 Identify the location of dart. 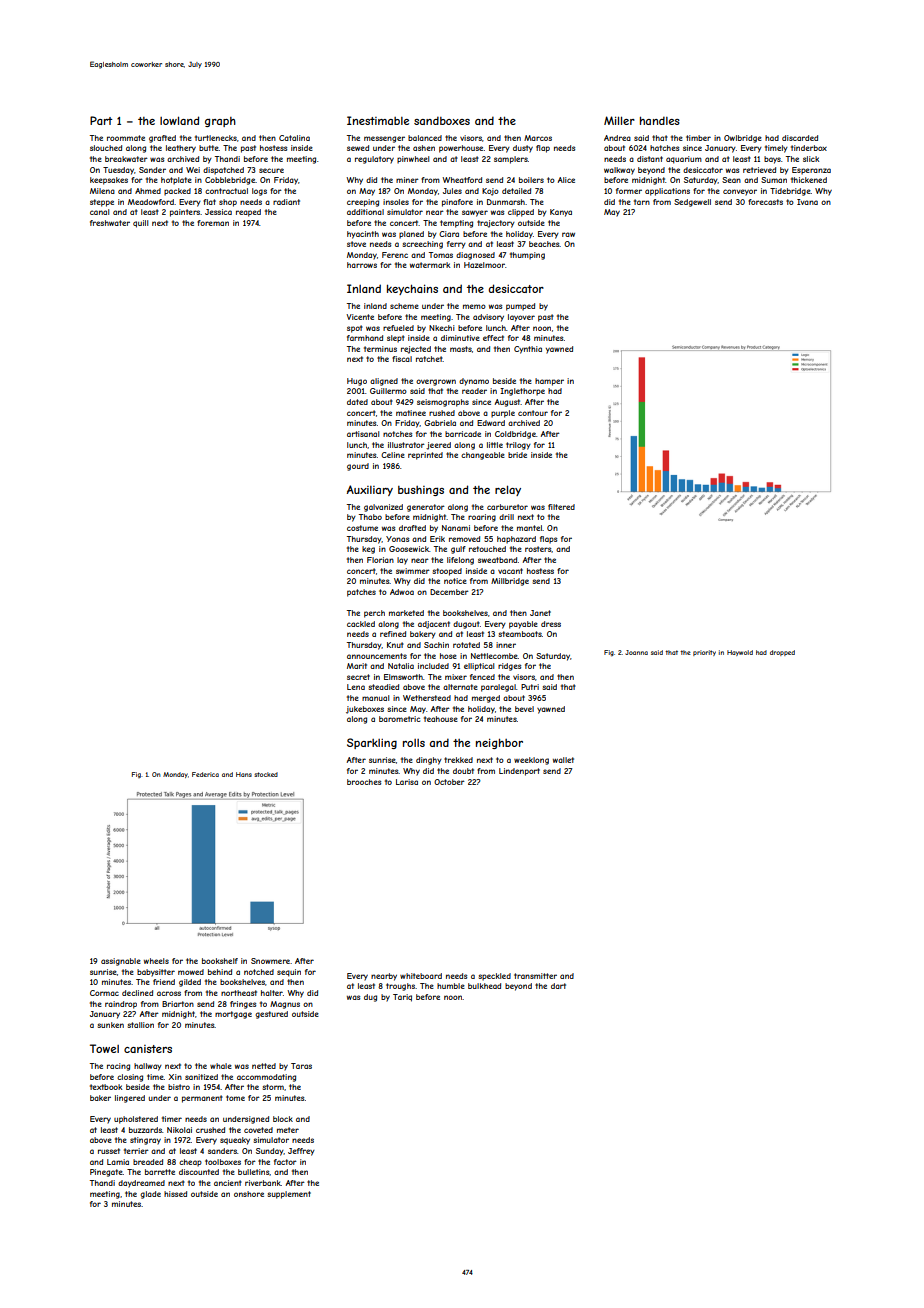
(558, 986).
